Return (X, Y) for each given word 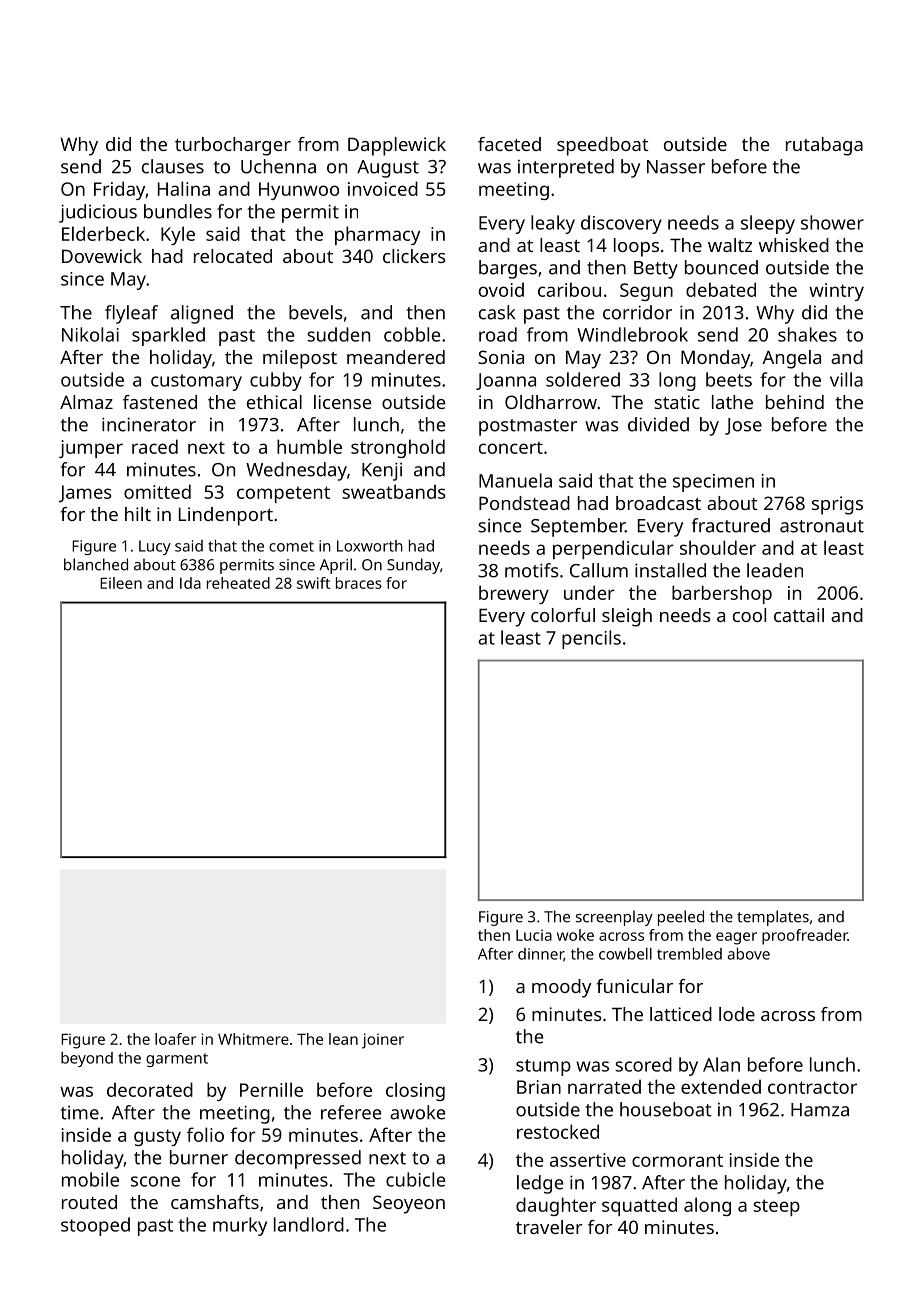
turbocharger (233, 146)
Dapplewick (397, 146)
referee (351, 1112)
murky (240, 1226)
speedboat (603, 146)
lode (737, 1014)
